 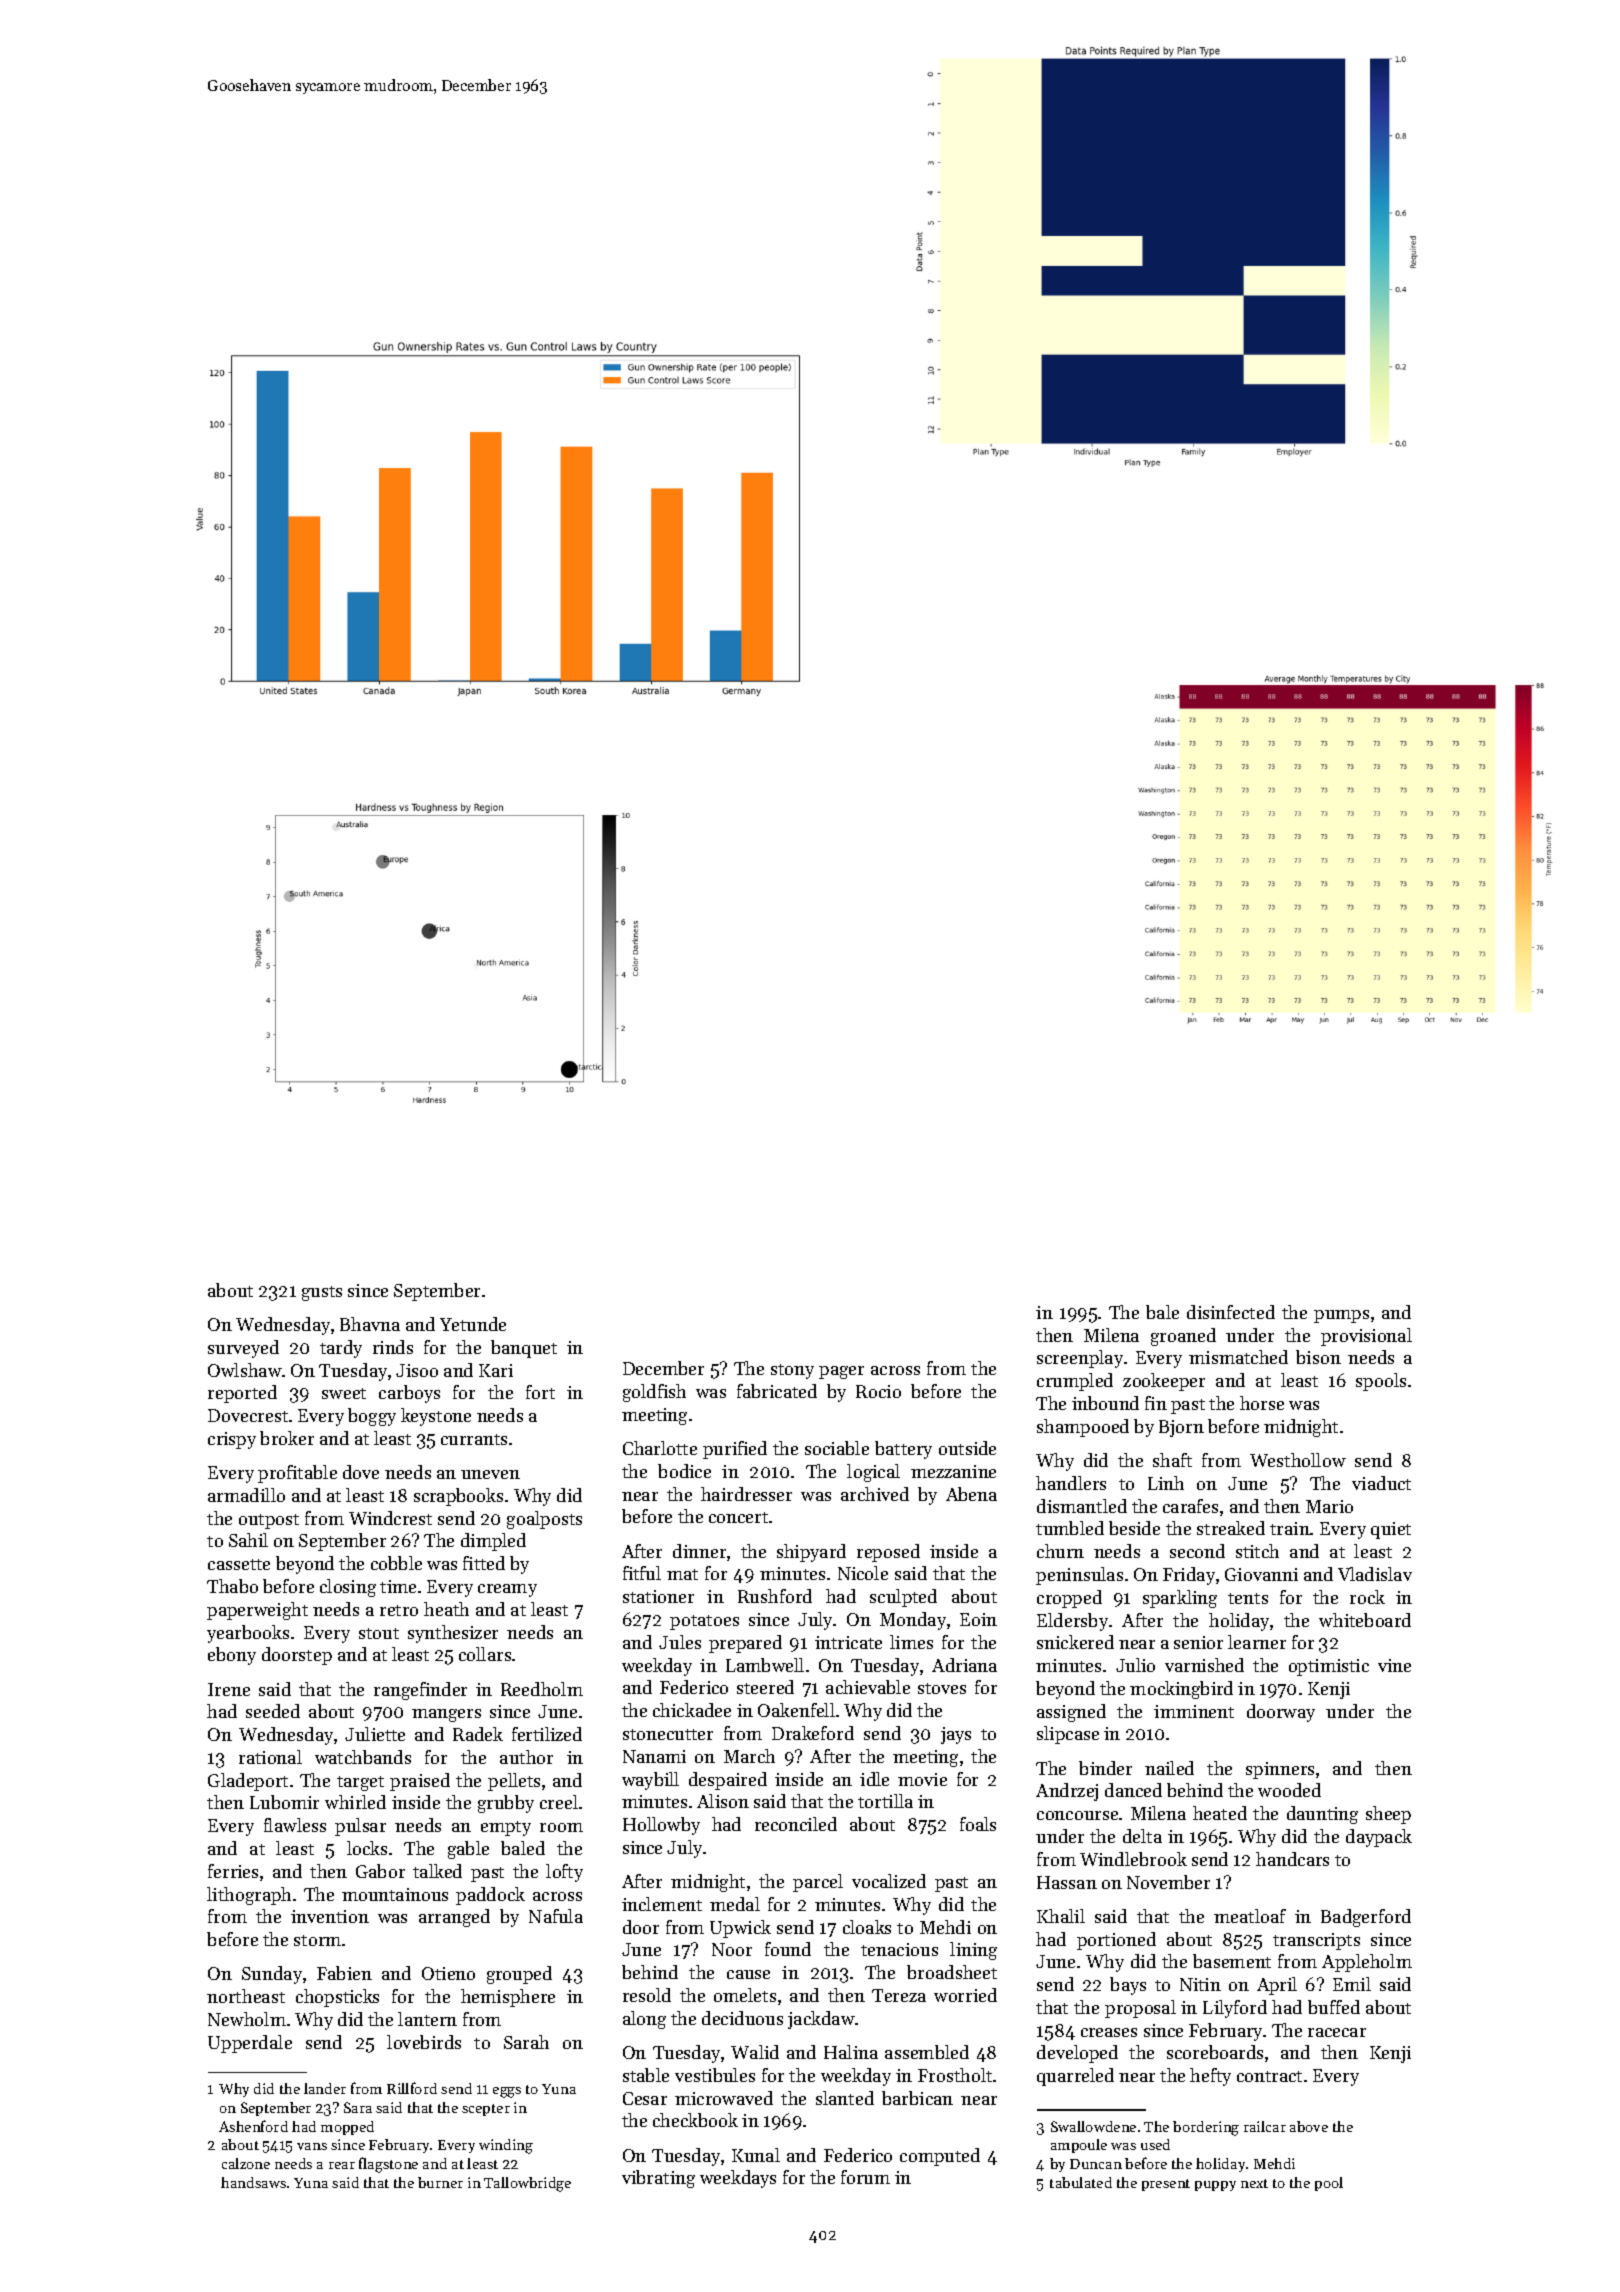 I want to click on Yetunde, so click(x=473, y=1324).
